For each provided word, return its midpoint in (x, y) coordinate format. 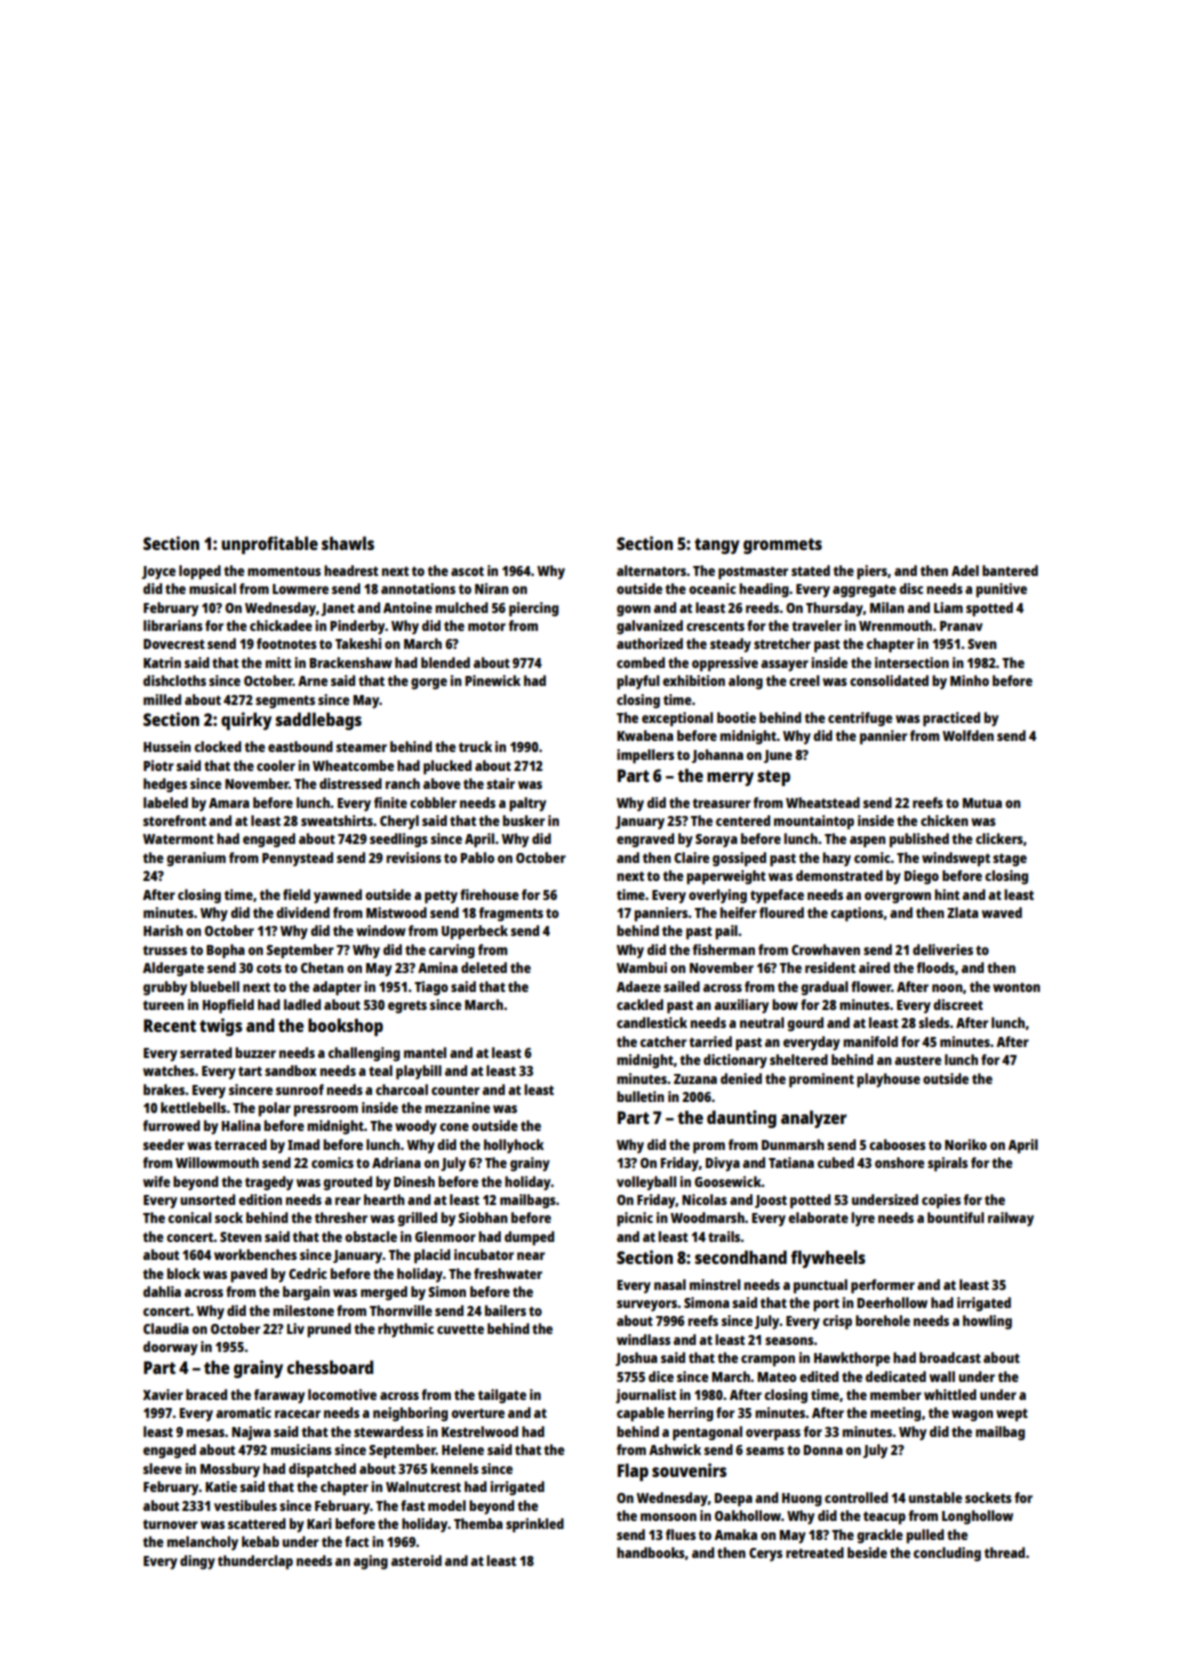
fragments (511, 914)
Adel (965, 570)
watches (169, 1070)
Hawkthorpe (852, 1359)
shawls (348, 543)
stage (1010, 860)
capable (641, 1414)
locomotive (342, 1394)
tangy (717, 546)
